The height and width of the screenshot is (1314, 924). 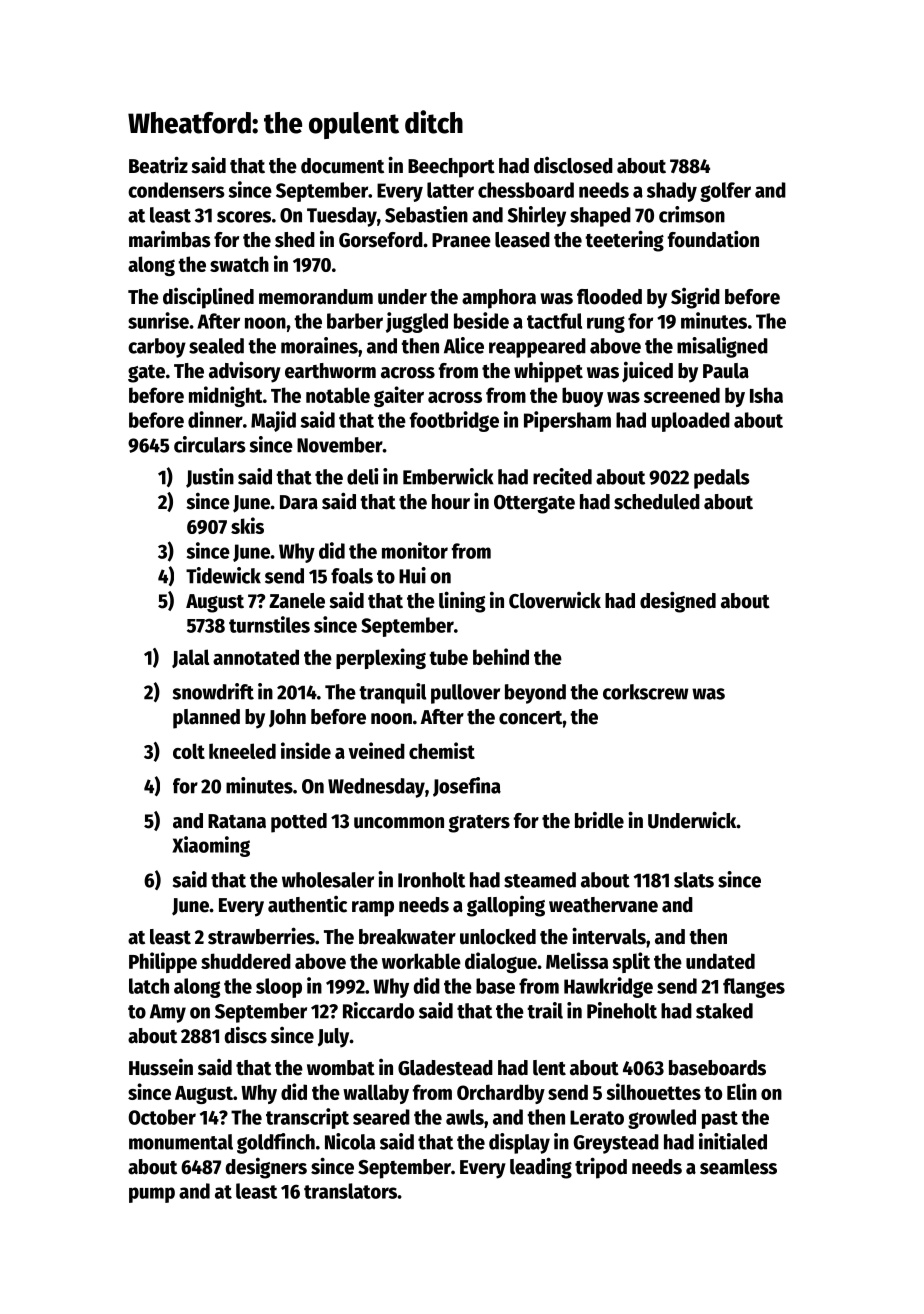 I want to click on marimbas, so click(x=170, y=239).
